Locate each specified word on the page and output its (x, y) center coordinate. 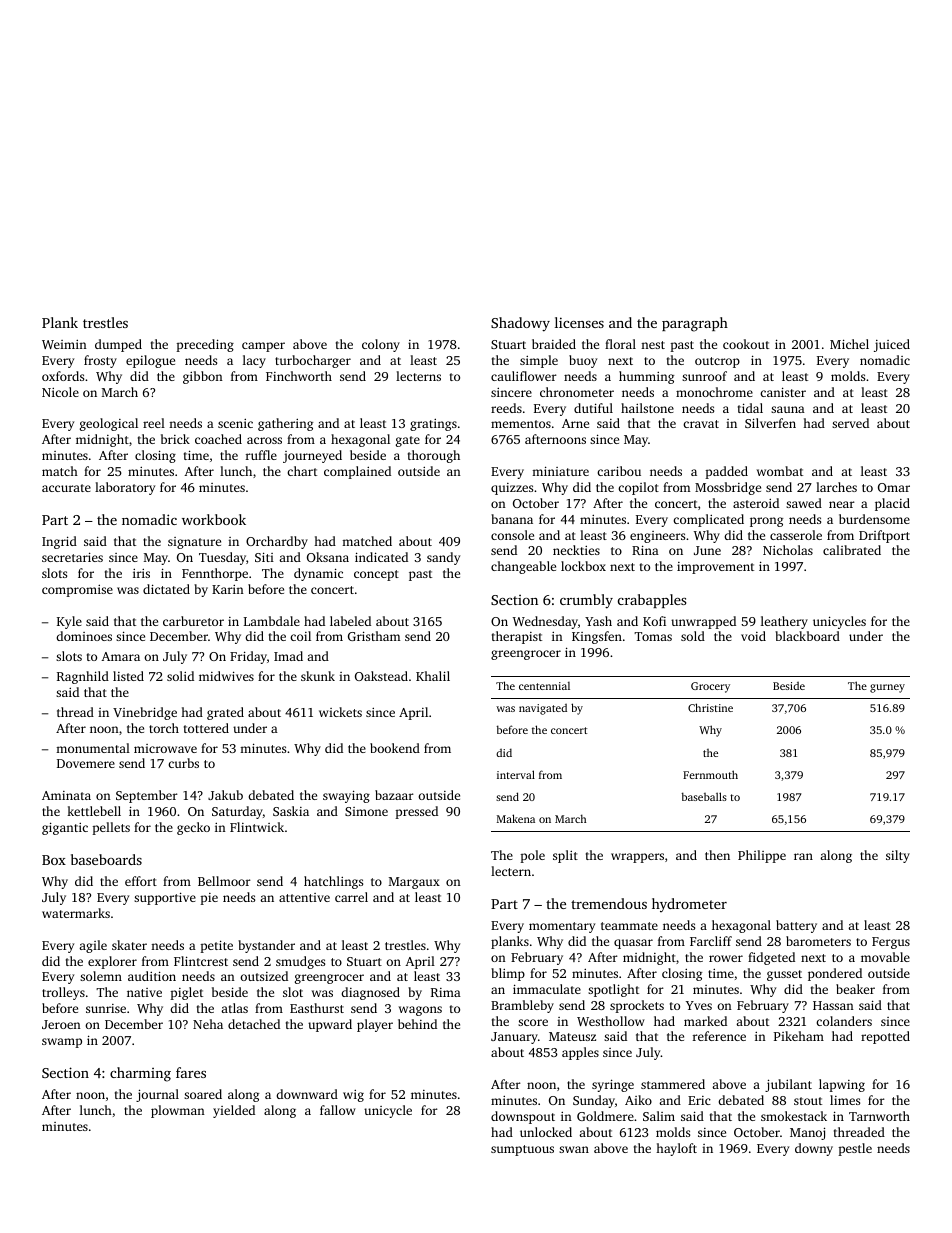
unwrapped (703, 622)
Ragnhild (83, 677)
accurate (66, 488)
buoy (583, 361)
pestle (855, 1149)
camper (263, 347)
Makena (516, 818)
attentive (304, 897)
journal (157, 1095)
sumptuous (522, 1150)
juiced (892, 345)
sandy (443, 558)
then (717, 855)
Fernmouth (710, 774)
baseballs (704, 796)
